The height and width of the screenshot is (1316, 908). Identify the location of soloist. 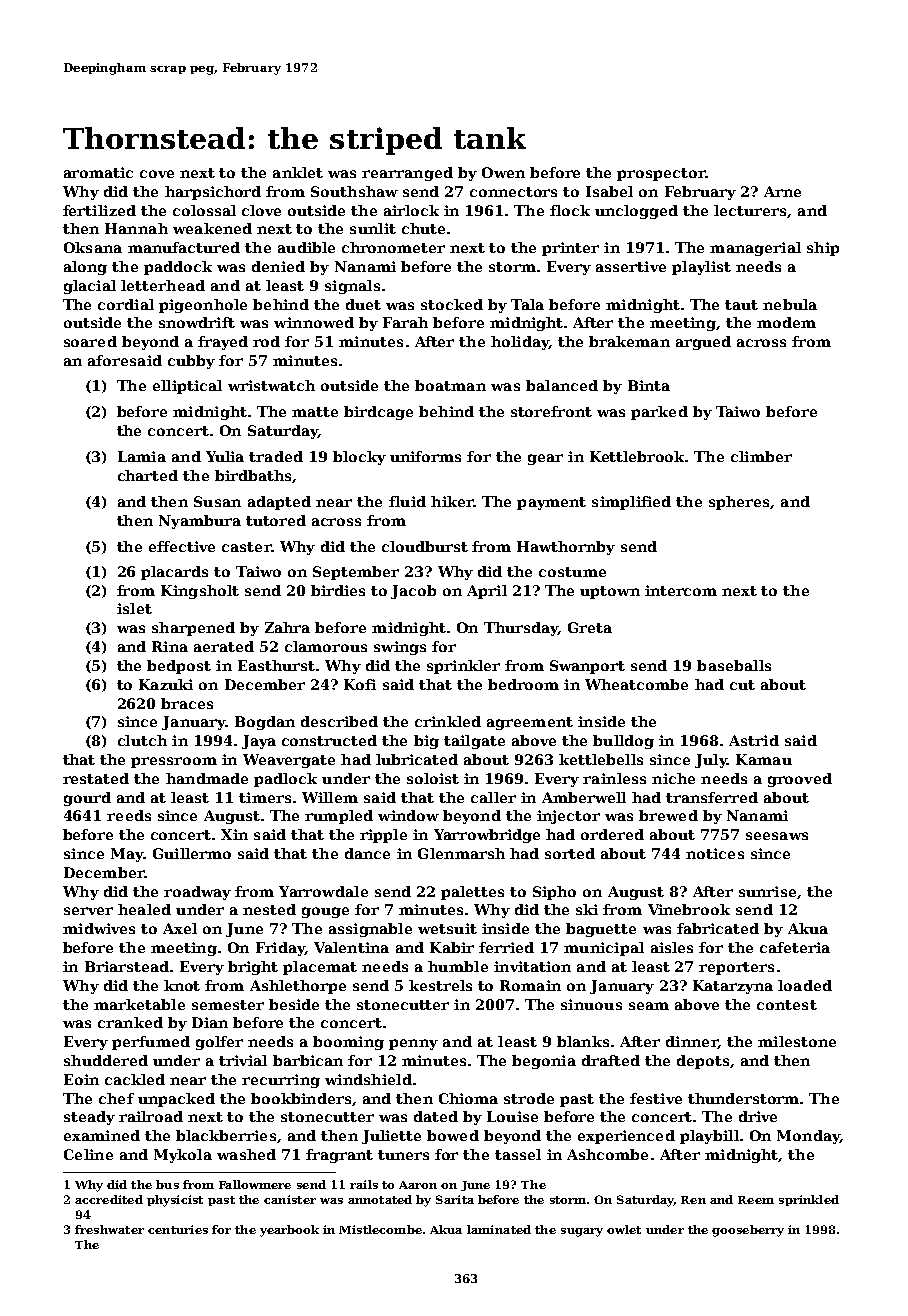
(433, 778).
